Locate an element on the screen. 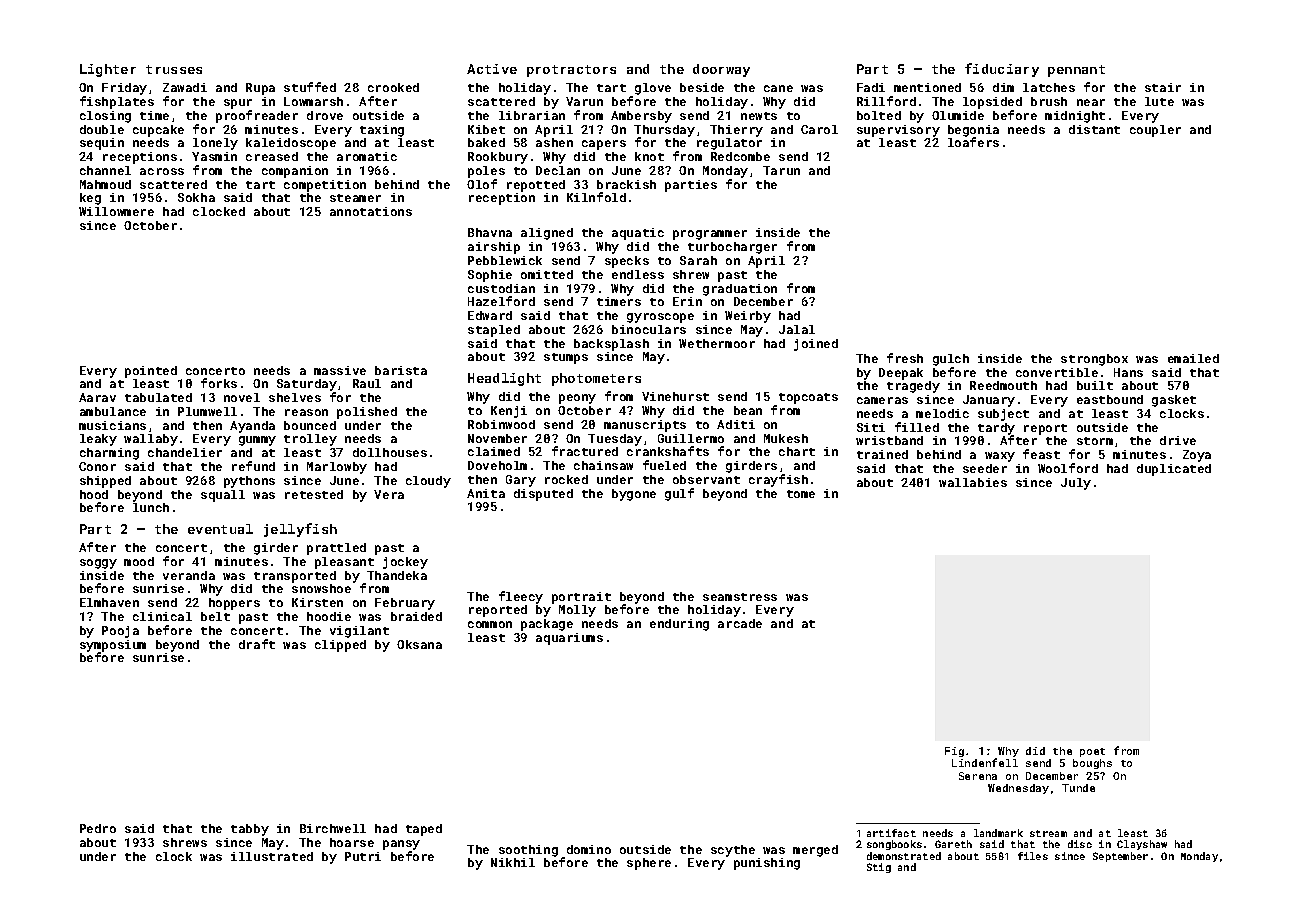 Image resolution: width=1308 pixels, height=924 pixels. Tuesday is located at coordinates (615, 440).
